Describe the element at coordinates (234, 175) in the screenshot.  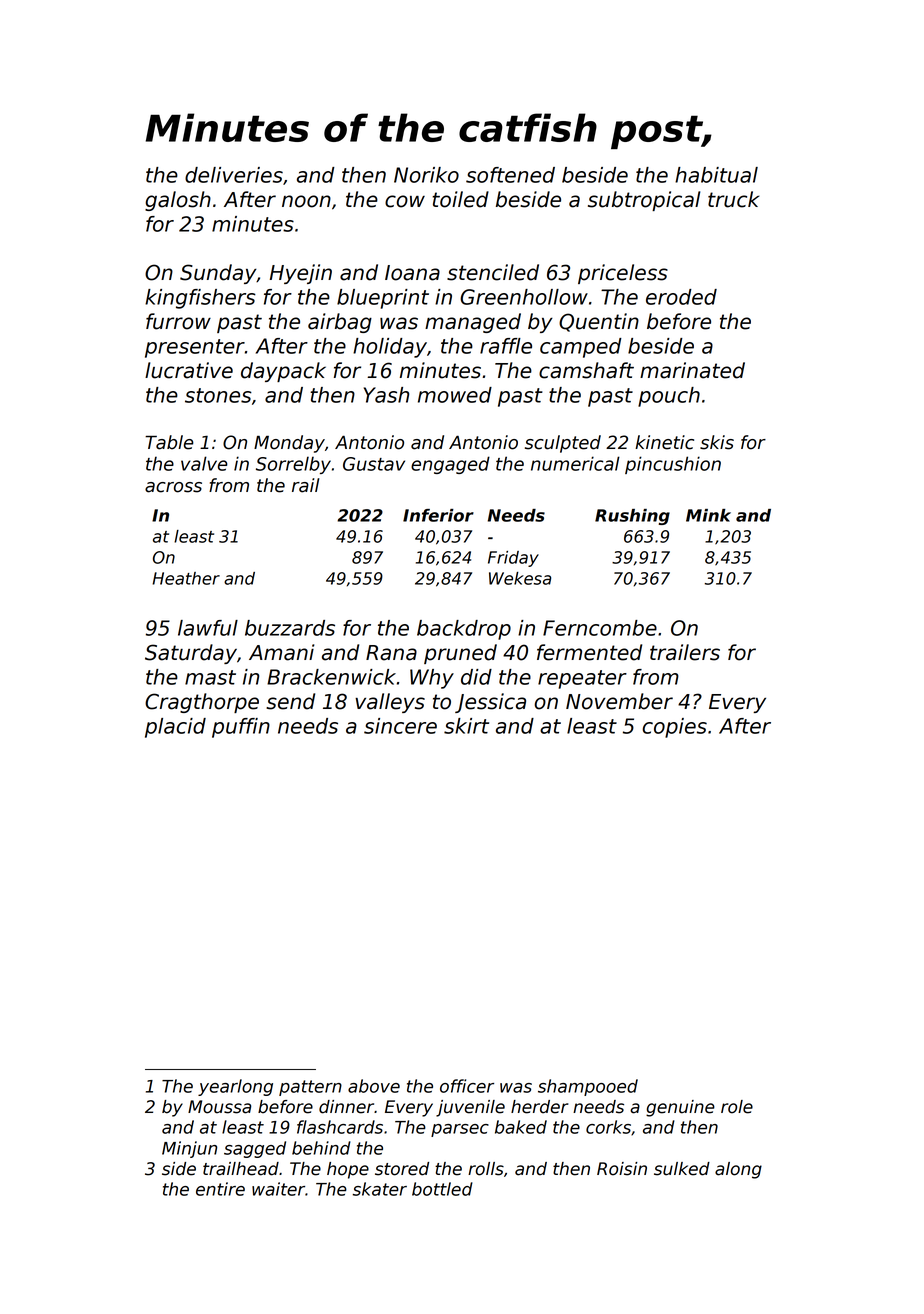
I see `deliveries` at that location.
